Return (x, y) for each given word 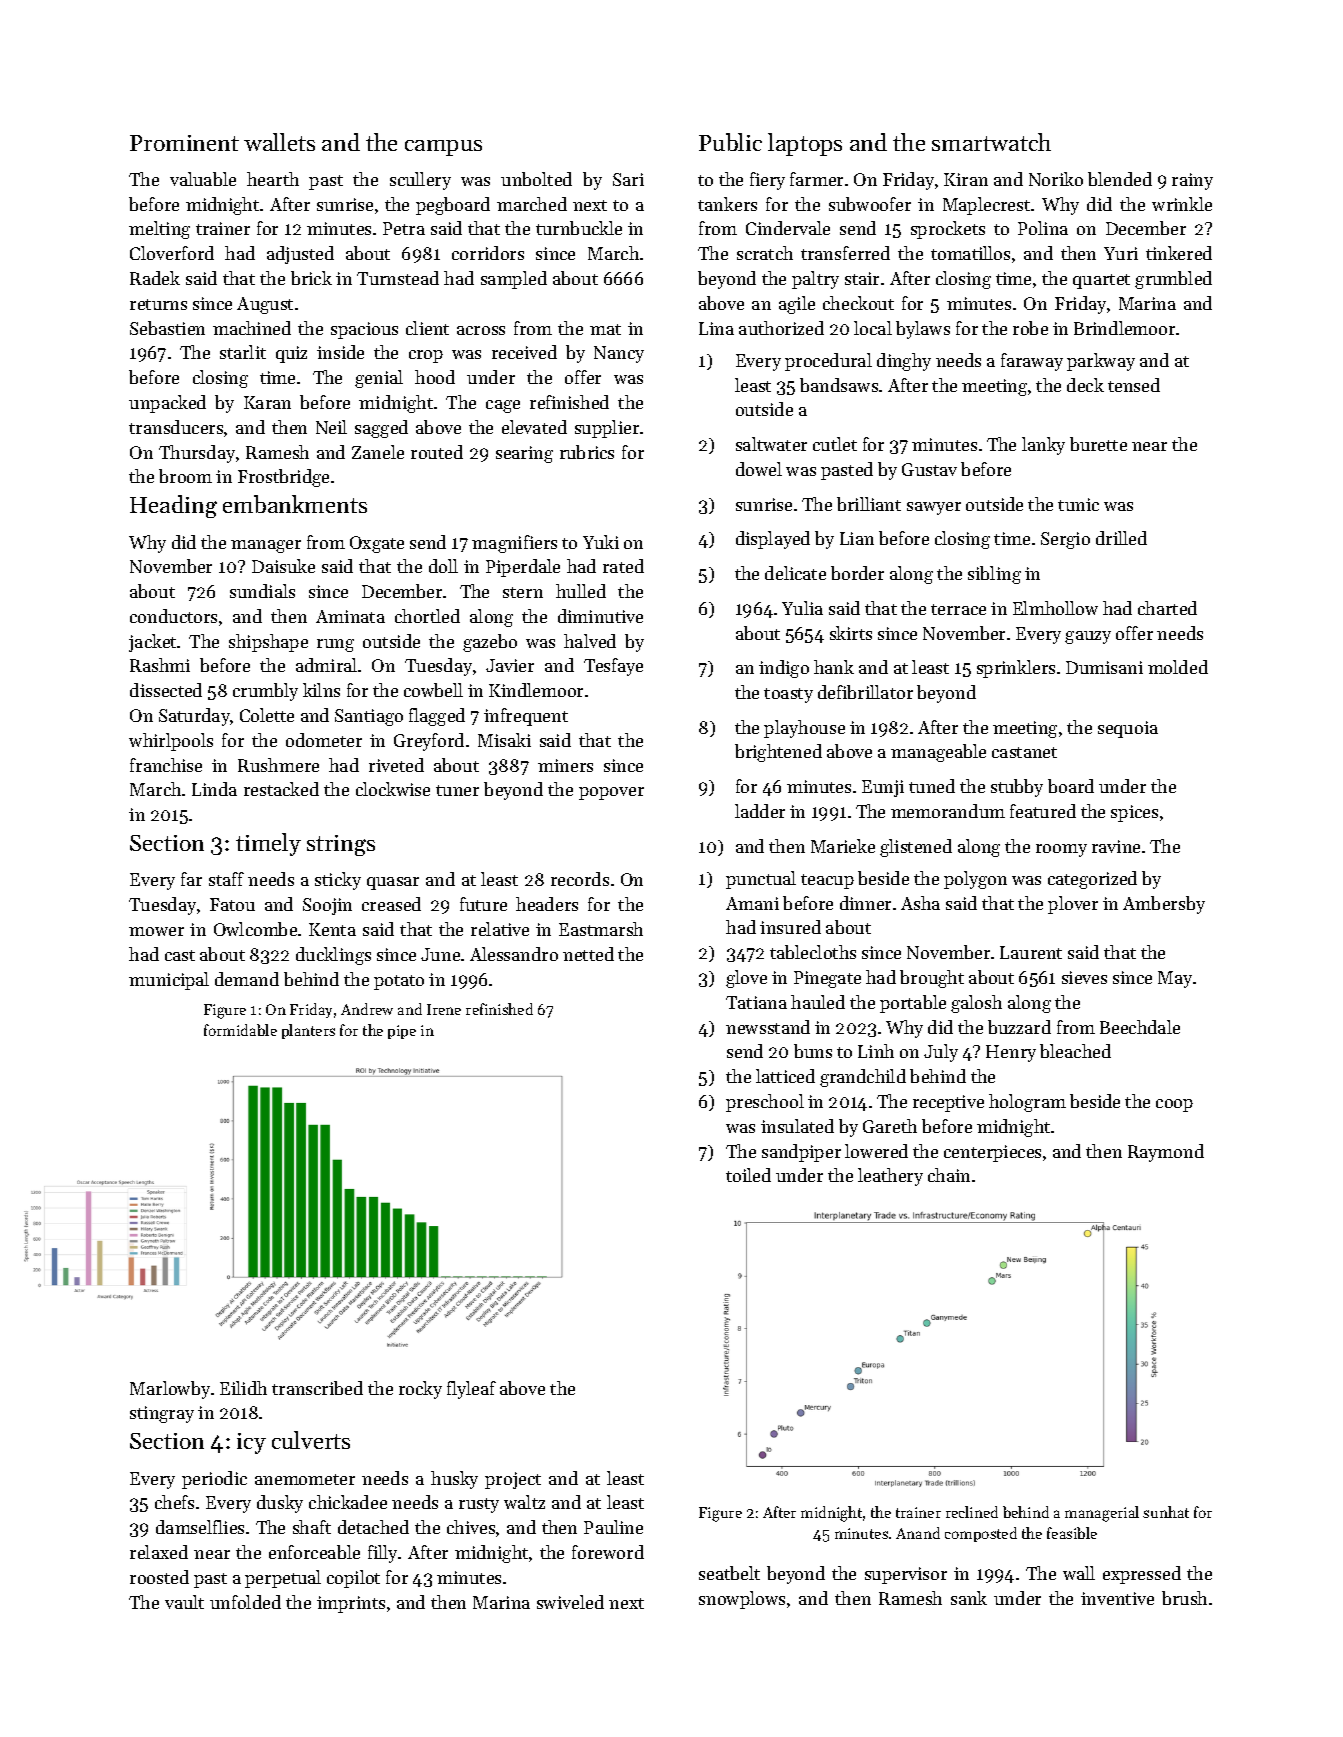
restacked (281, 789)
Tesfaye (613, 667)
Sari (628, 179)
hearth (273, 179)
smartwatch (991, 142)
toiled (748, 1175)
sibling (994, 575)
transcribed (317, 1388)
